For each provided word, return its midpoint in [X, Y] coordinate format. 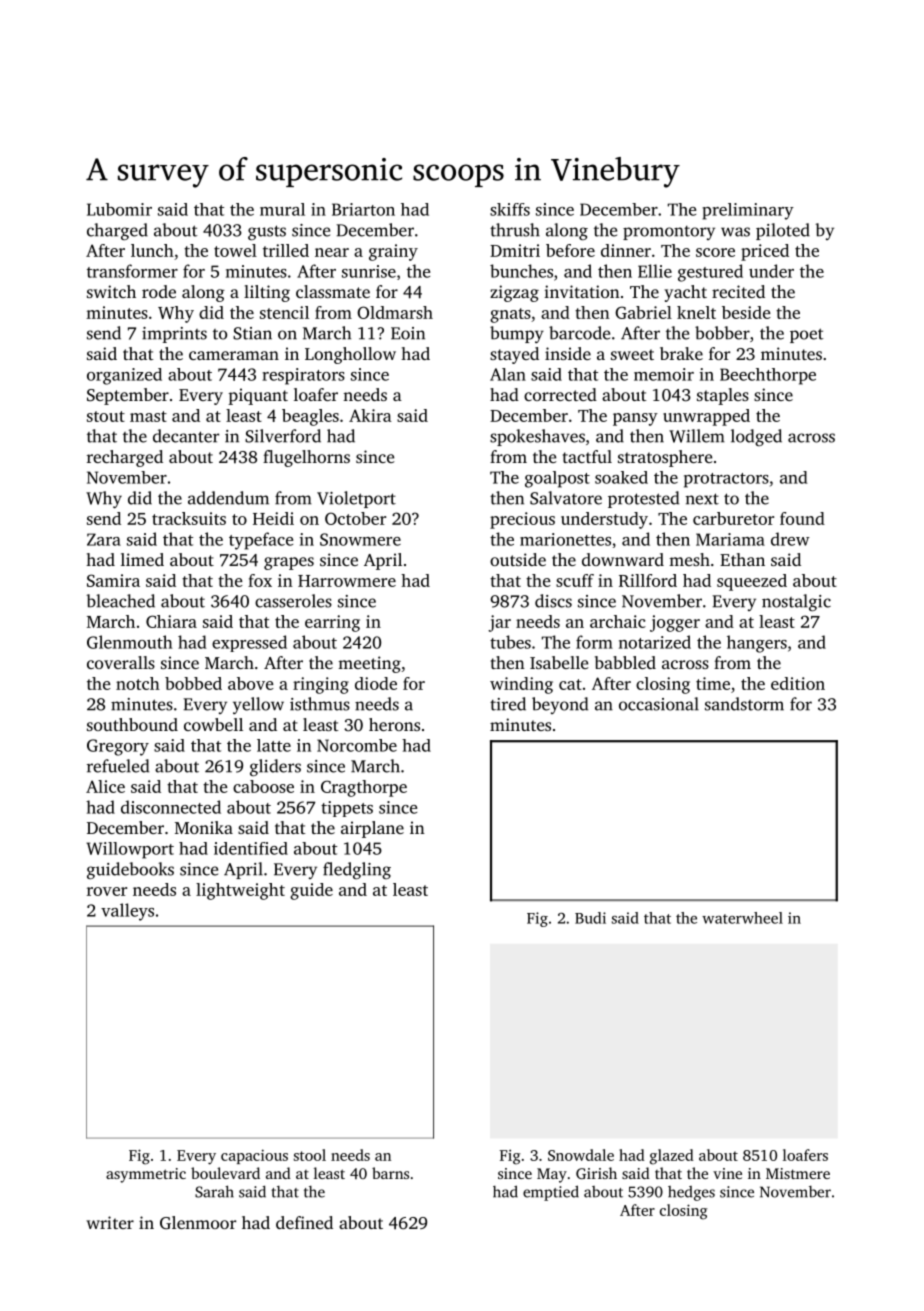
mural [282, 209]
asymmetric [146, 1175]
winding [521, 685]
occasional [659, 704]
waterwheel [742, 918]
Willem [697, 436]
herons [394, 724]
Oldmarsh [395, 312]
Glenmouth [129, 642]
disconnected [171, 807]
